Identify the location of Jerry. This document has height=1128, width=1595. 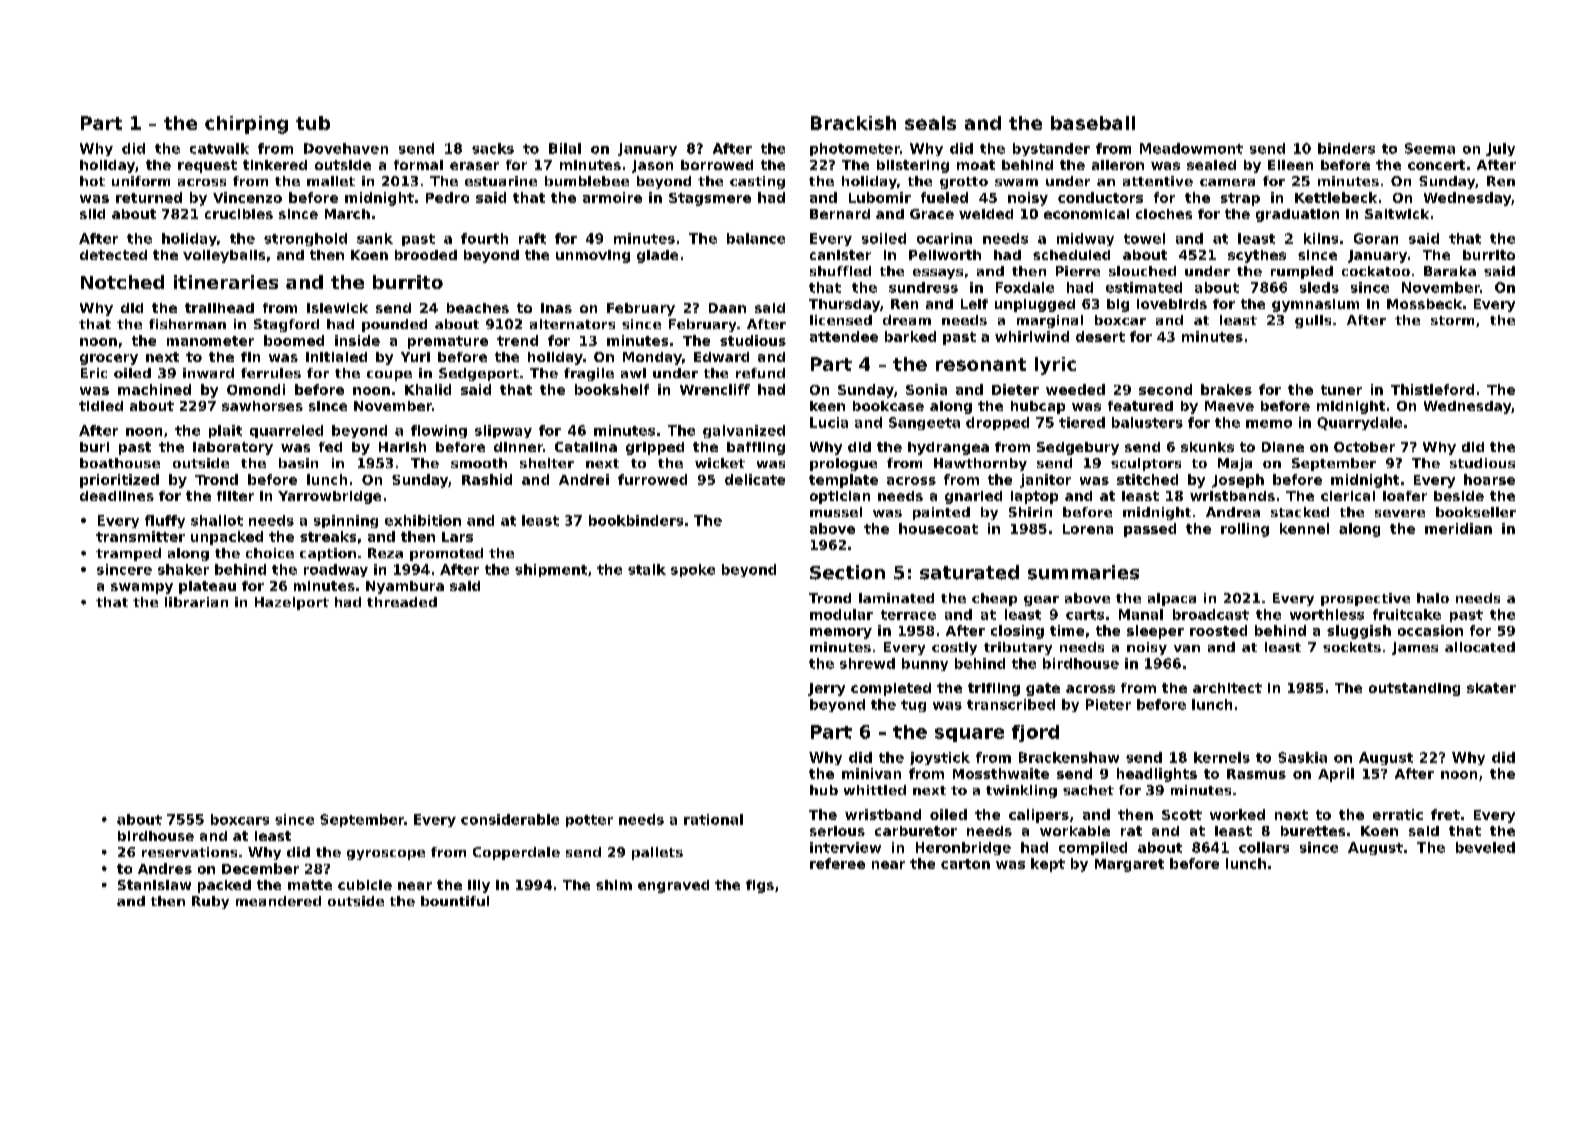
(826, 689).
